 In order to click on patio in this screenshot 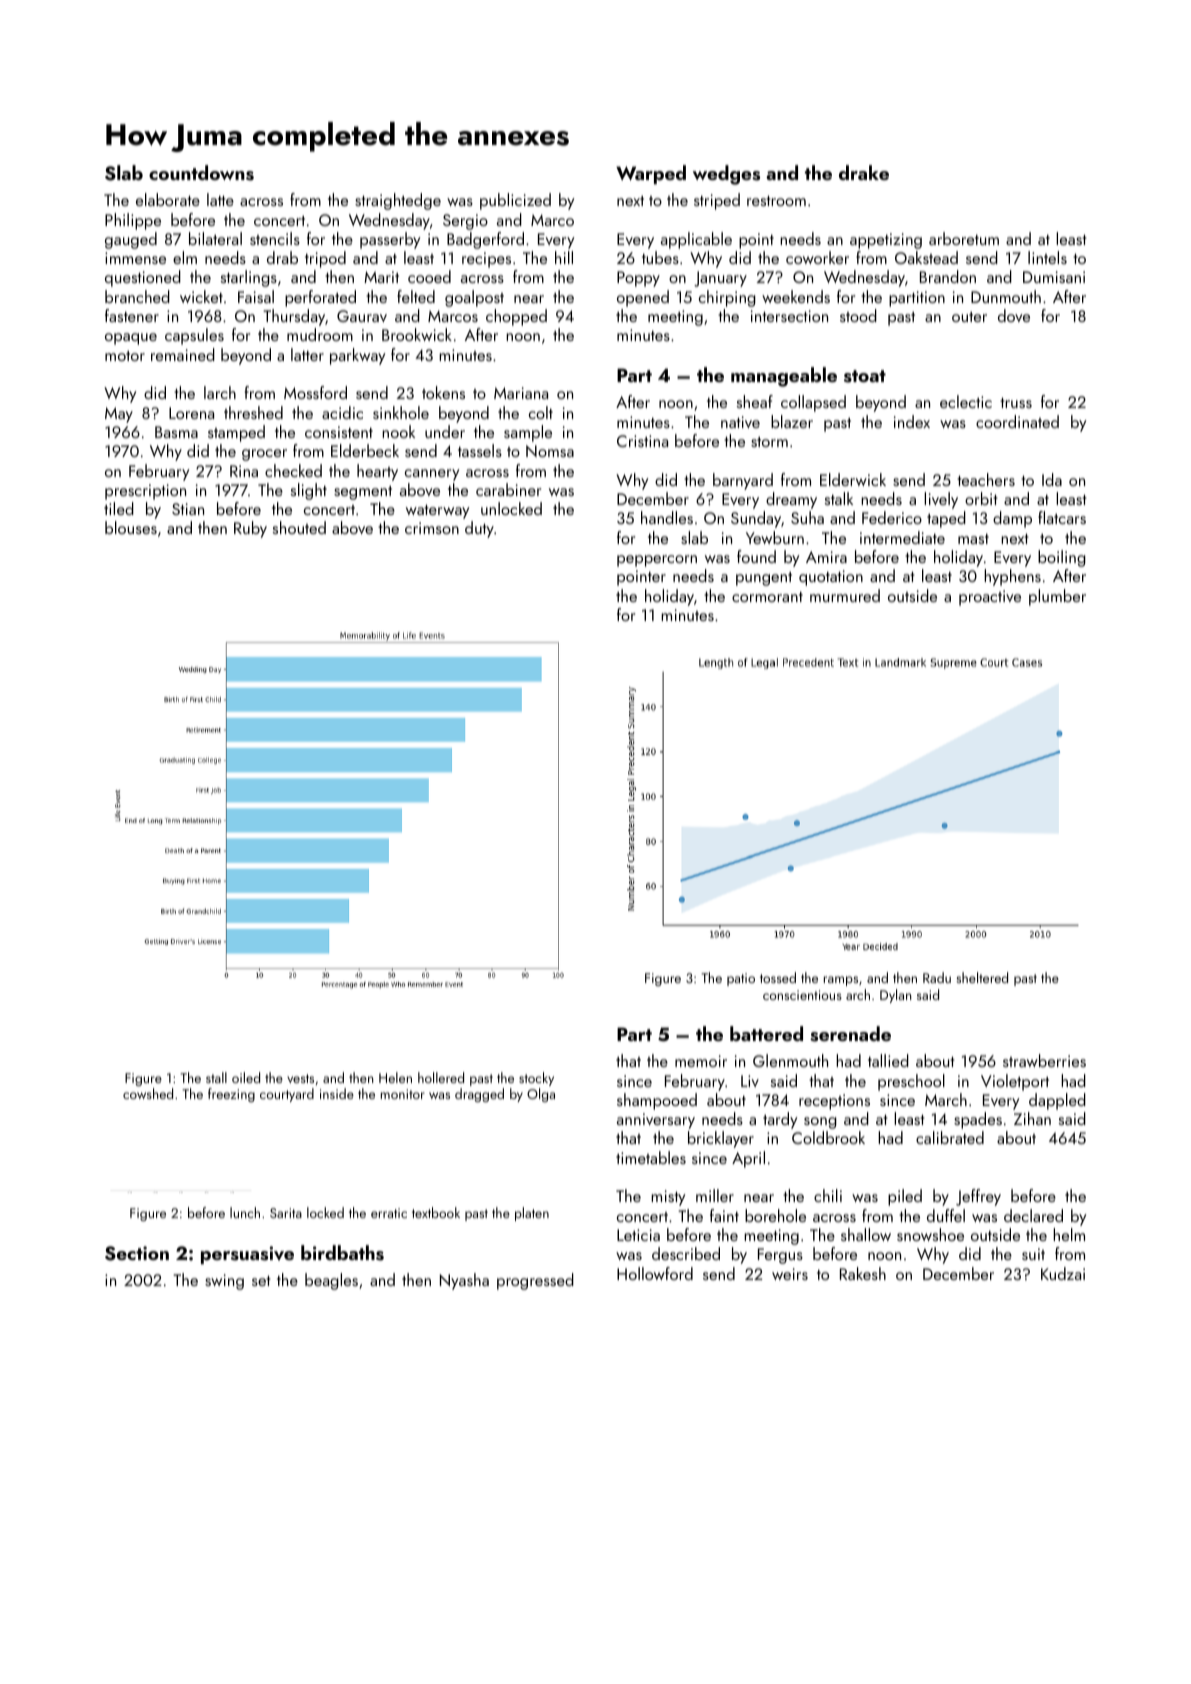, I will do `click(741, 979)`.
